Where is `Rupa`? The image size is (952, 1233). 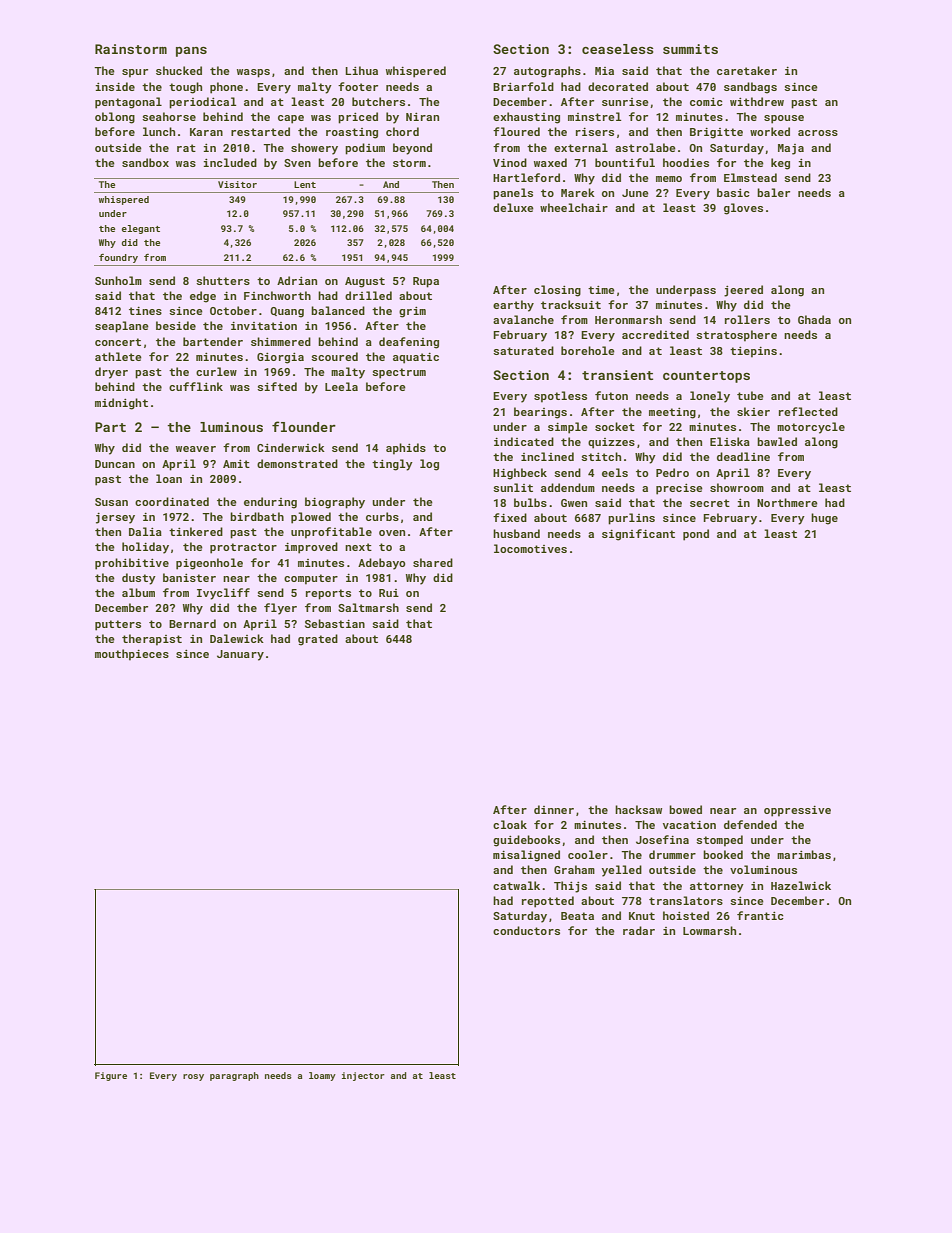
Rupa is located at coordinates (426, 282).
